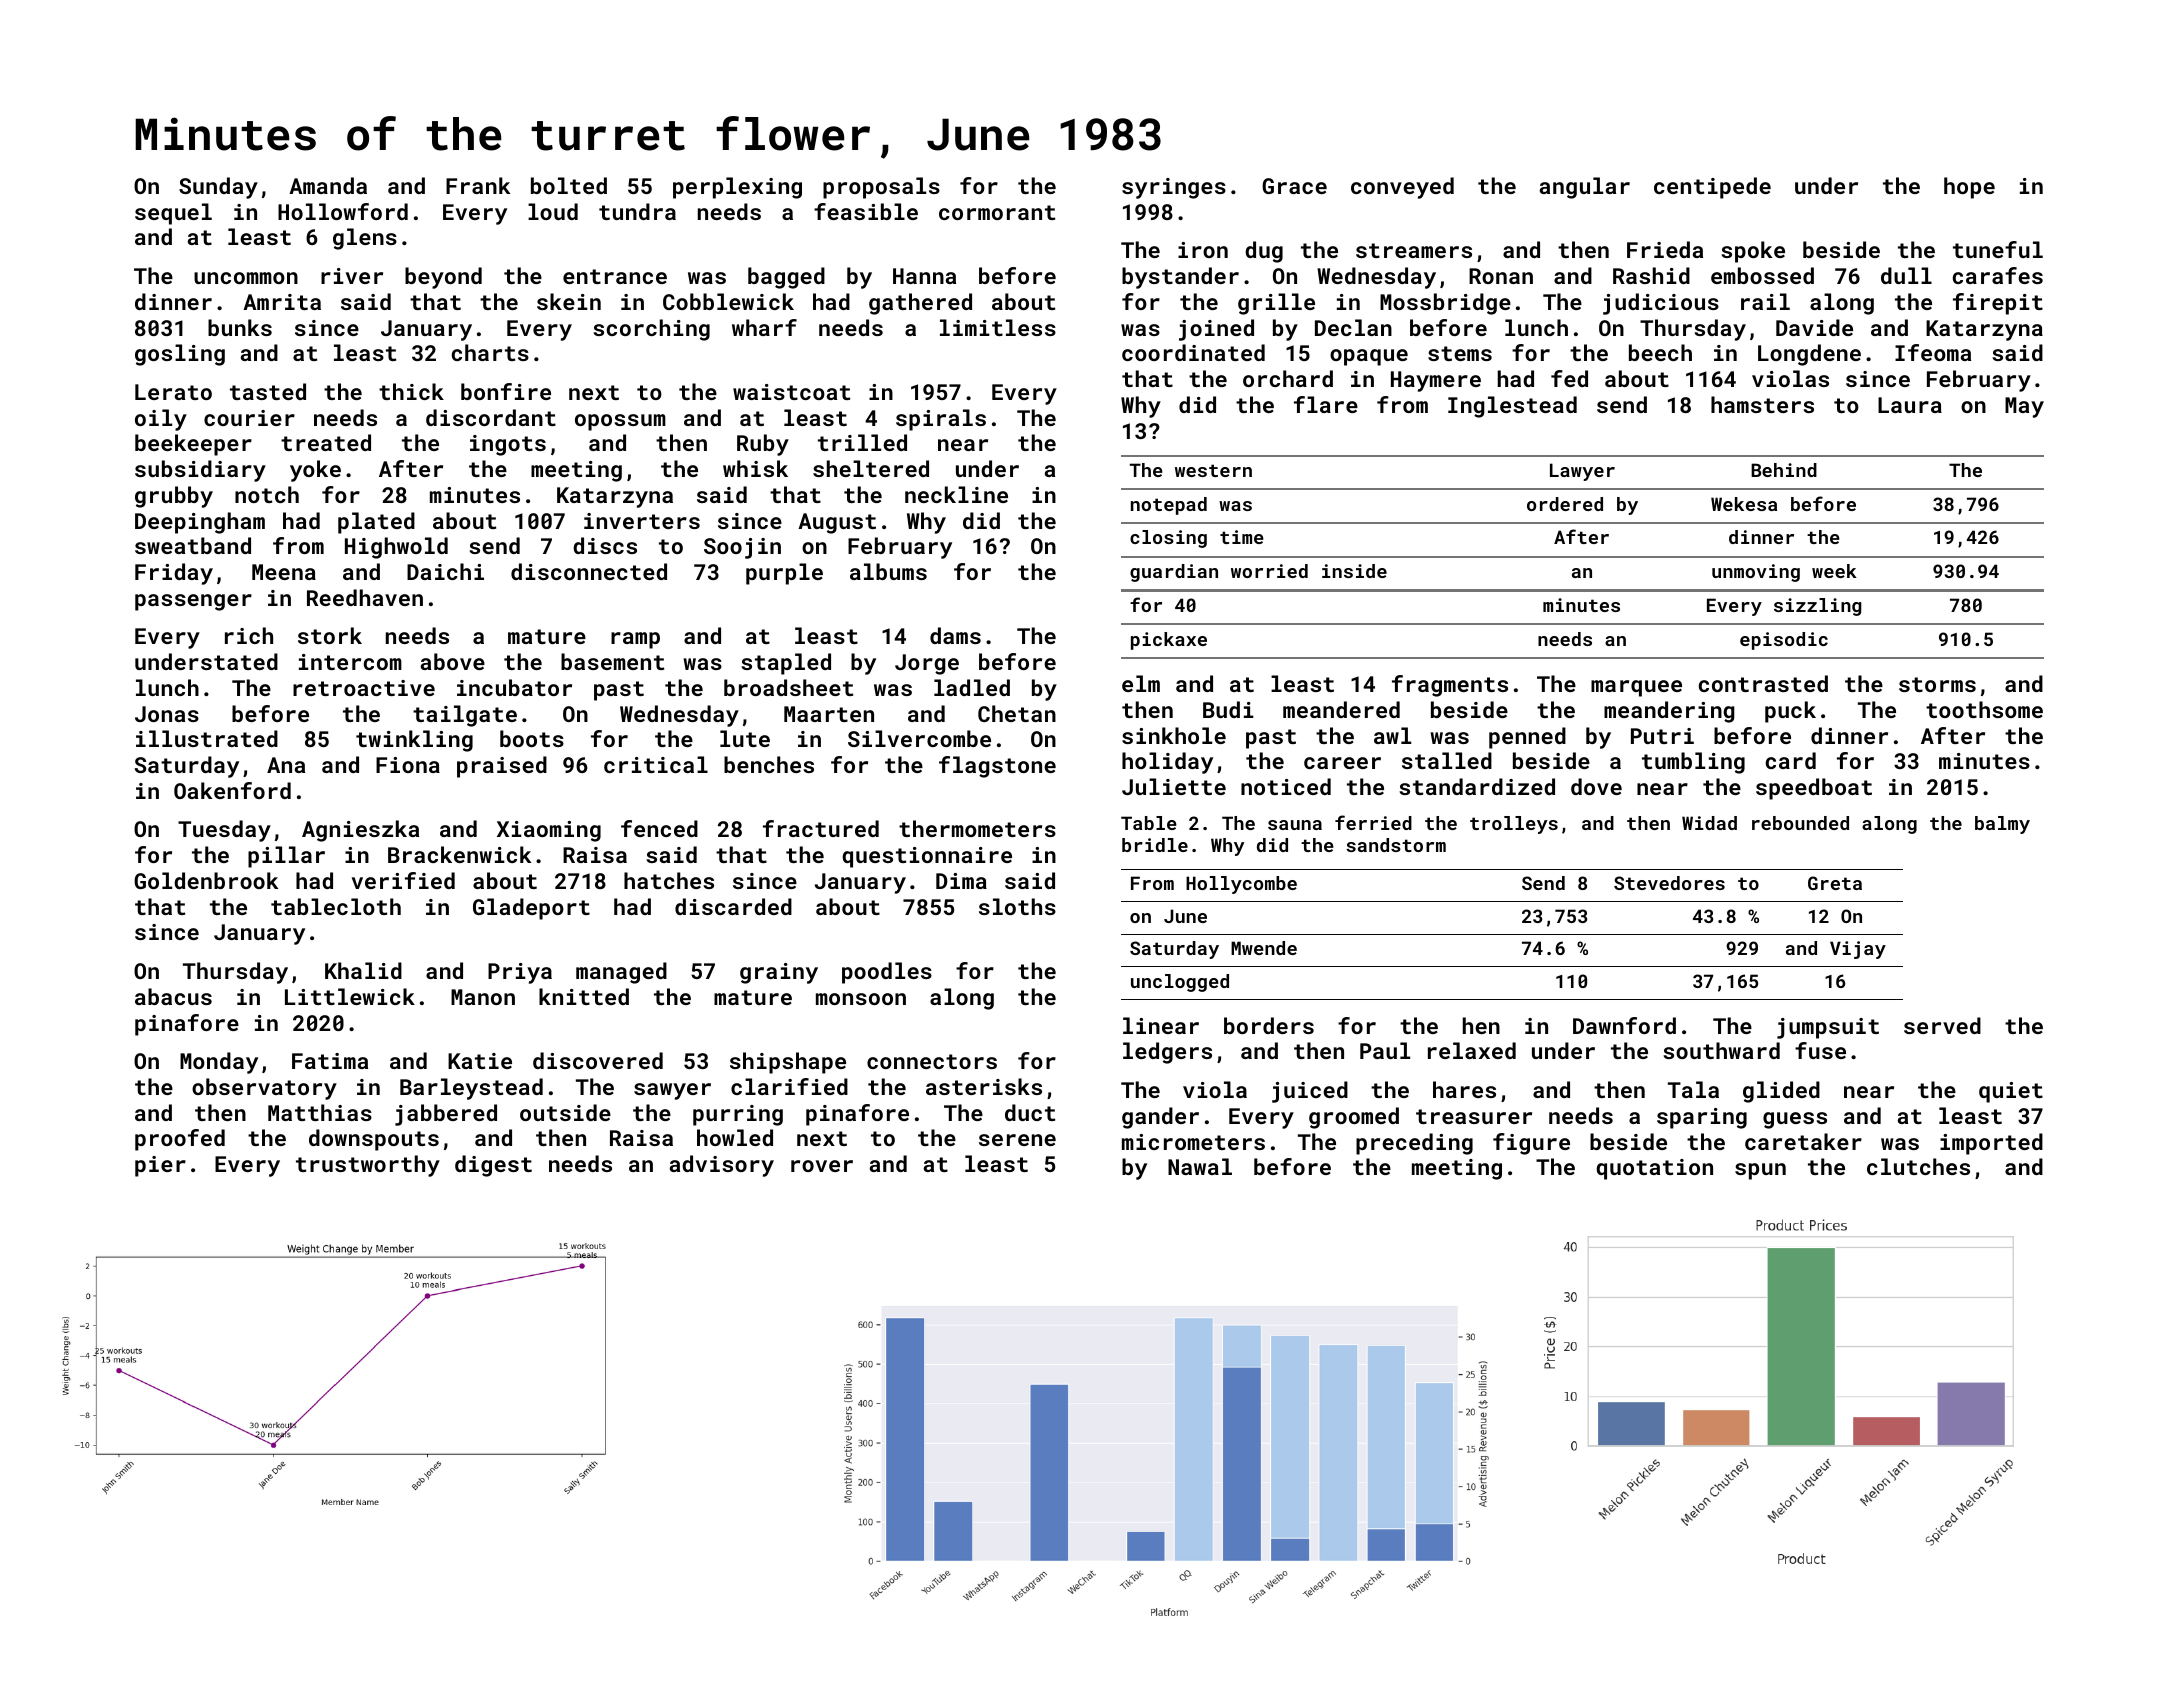 This document has height=1683, width=2178. Describe the element at coordinates (621, 973) in the document. I see `managed` at that location.
